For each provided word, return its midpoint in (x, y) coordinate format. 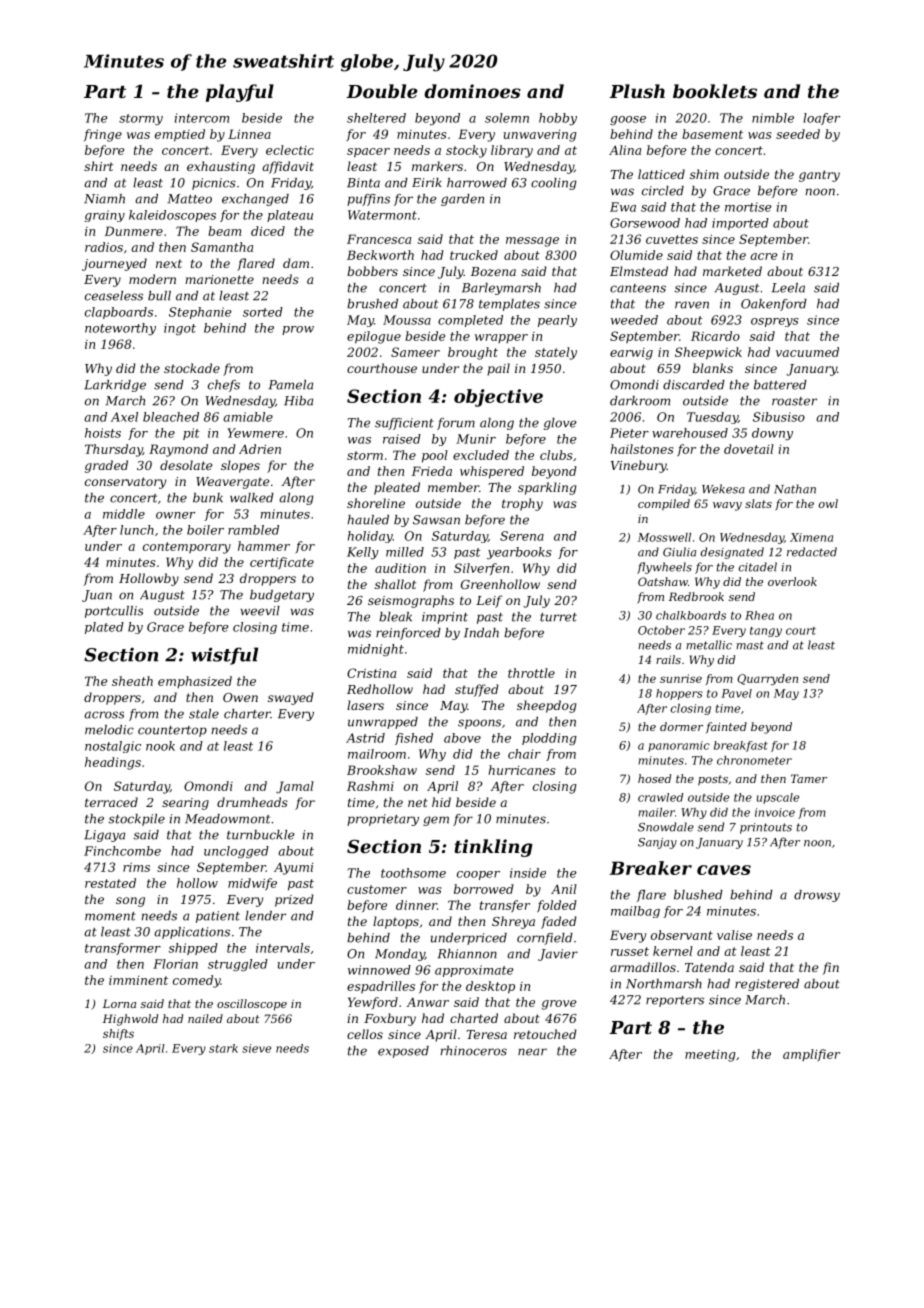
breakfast (741, 746)
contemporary (187, 548)
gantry (819, 176)
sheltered (376, 118)
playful (240, 93)
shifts (118, 1034)
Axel (124, 417)
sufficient (404, 424)
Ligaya (104, 836)
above (462, 738)
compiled (664, 505)
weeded (634, 320)
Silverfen (481, 569)
